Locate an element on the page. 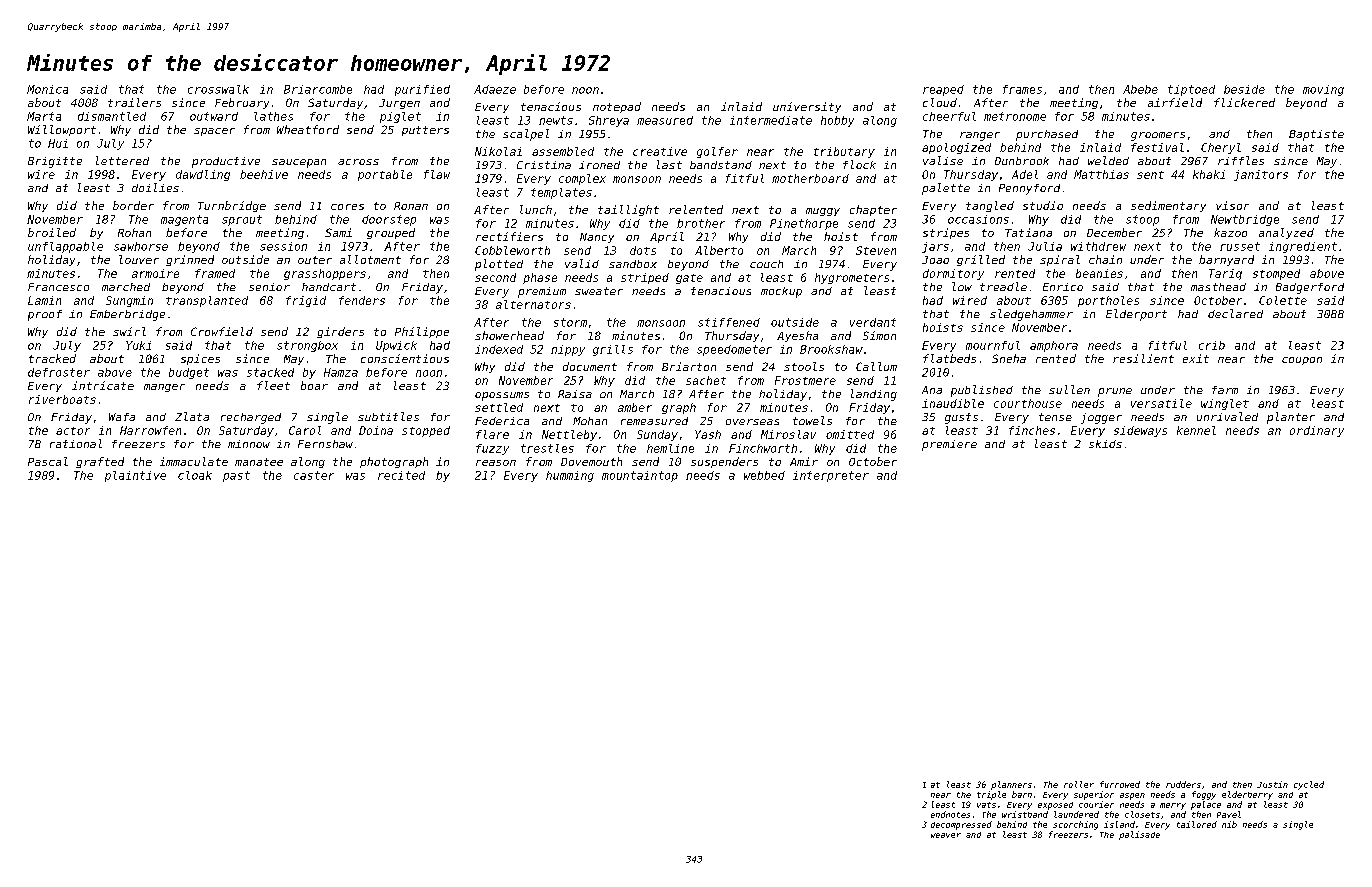 The image size is (1372, 887). skids is located at coordinates (1105, 444).
